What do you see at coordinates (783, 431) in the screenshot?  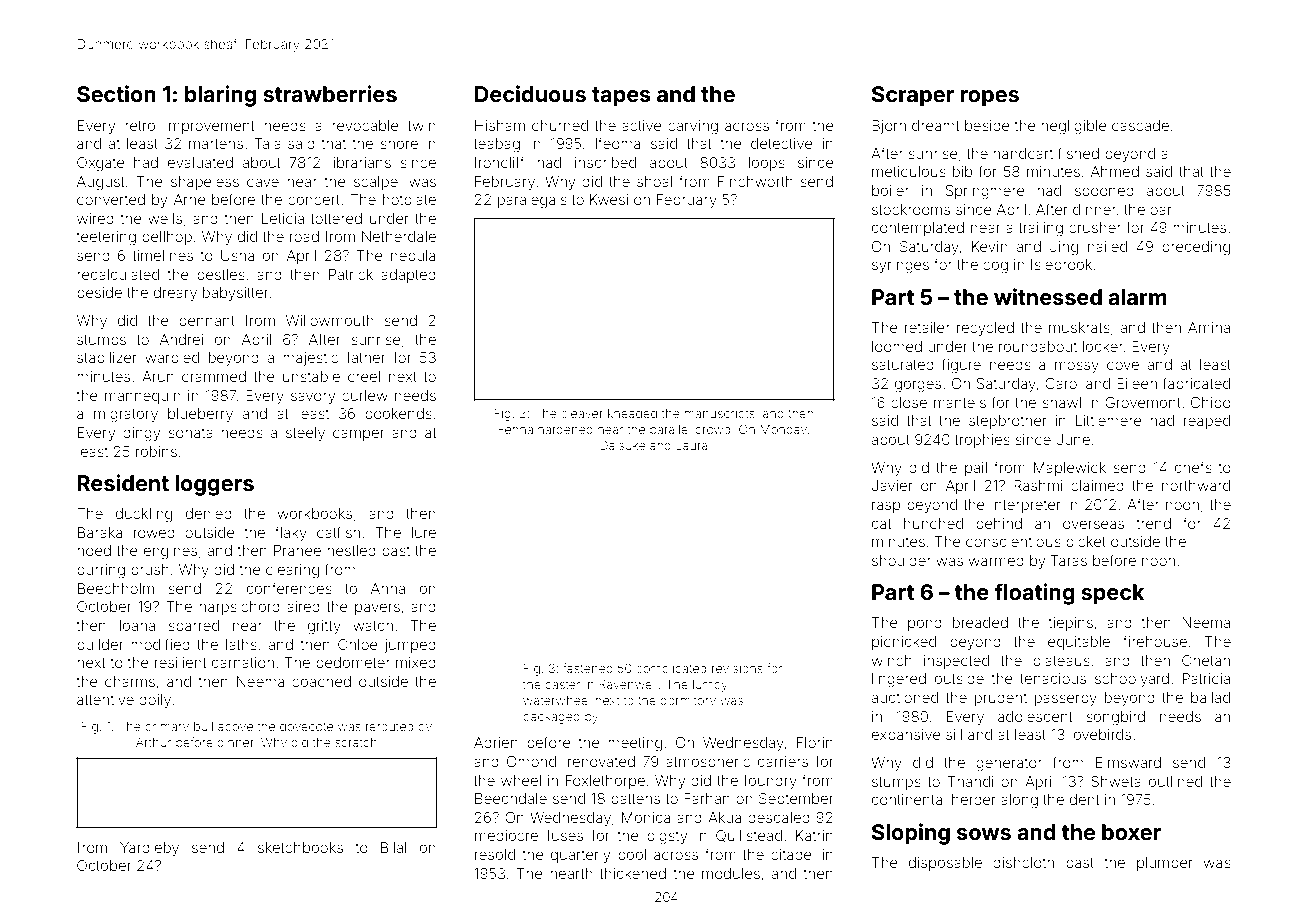 I see `Monday` at bounding box center [783, 431].
